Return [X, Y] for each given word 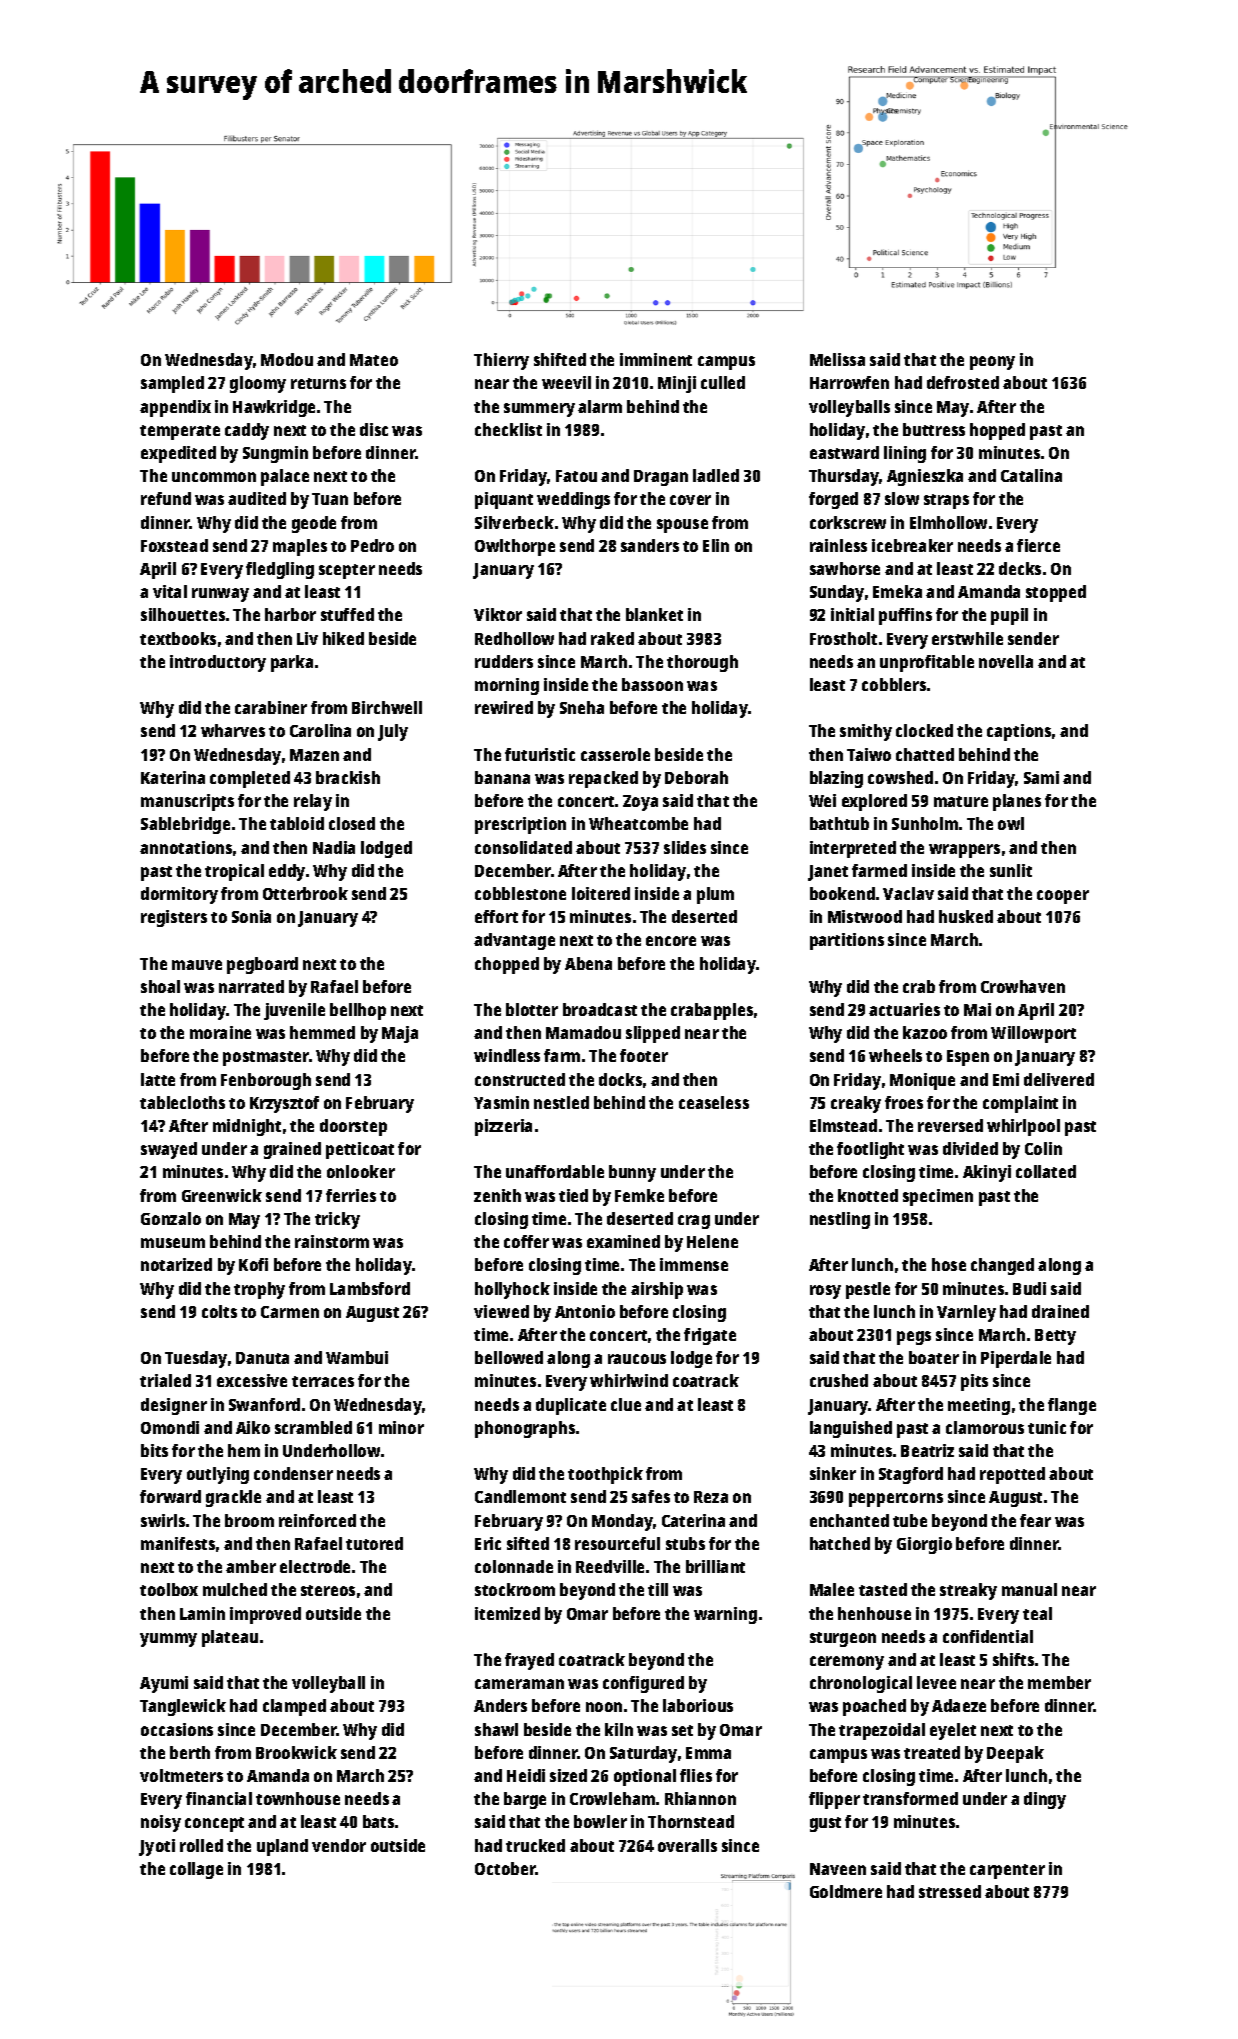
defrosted [963, 382]
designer [174, 1406]
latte [158, 1079]
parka [292, 663]
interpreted [853, 849]
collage [196, 1870]
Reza [711, 1497]
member [1059, 1682]
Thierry [501, 361]
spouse [682, 526]
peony [992, 363]
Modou [287, 359]
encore [671, 941]
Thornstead [691, 1821]
